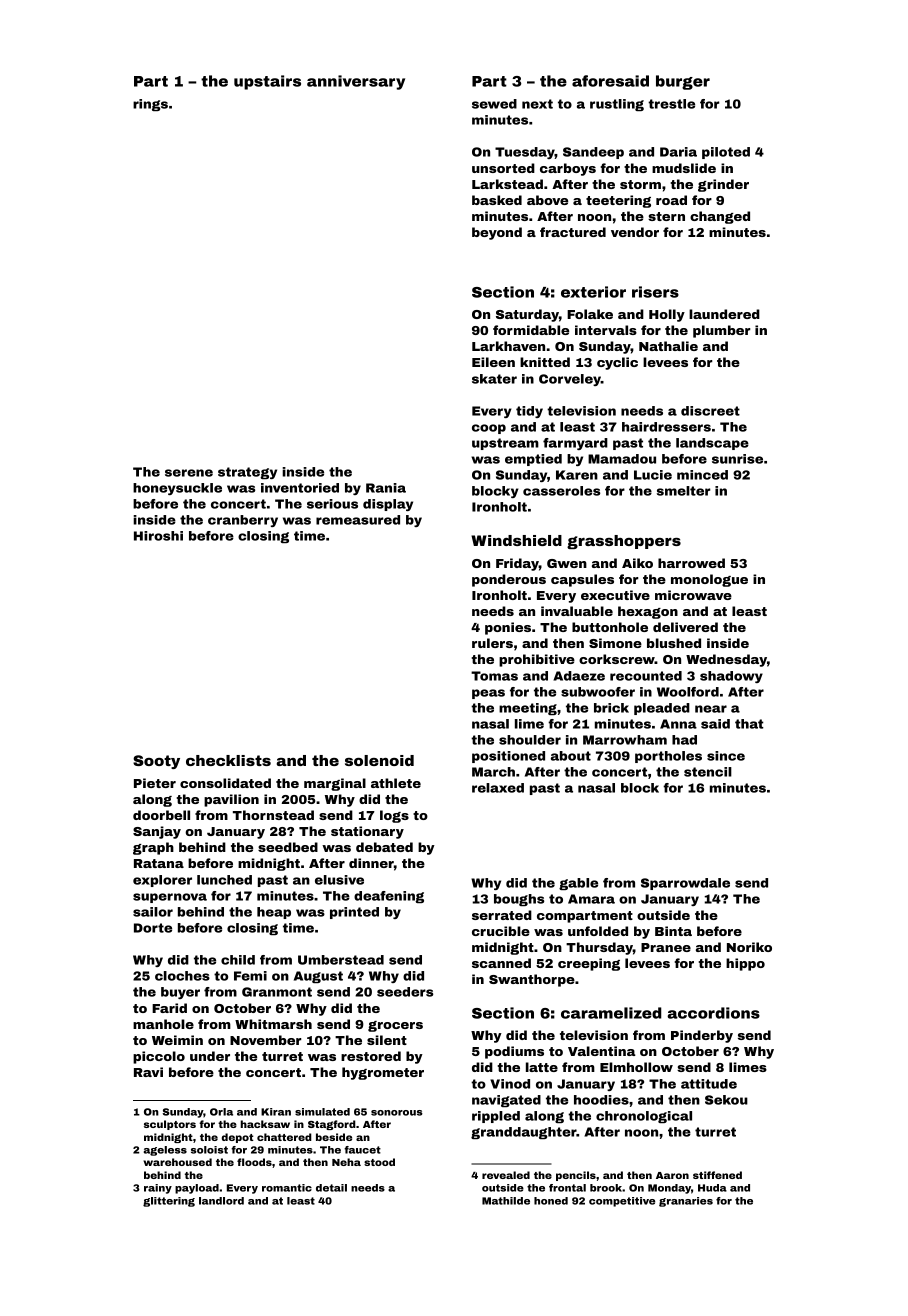 Image resolution: width=908 pixels, height=1316 pixels. I want to click on basked, so click(497, 200).
